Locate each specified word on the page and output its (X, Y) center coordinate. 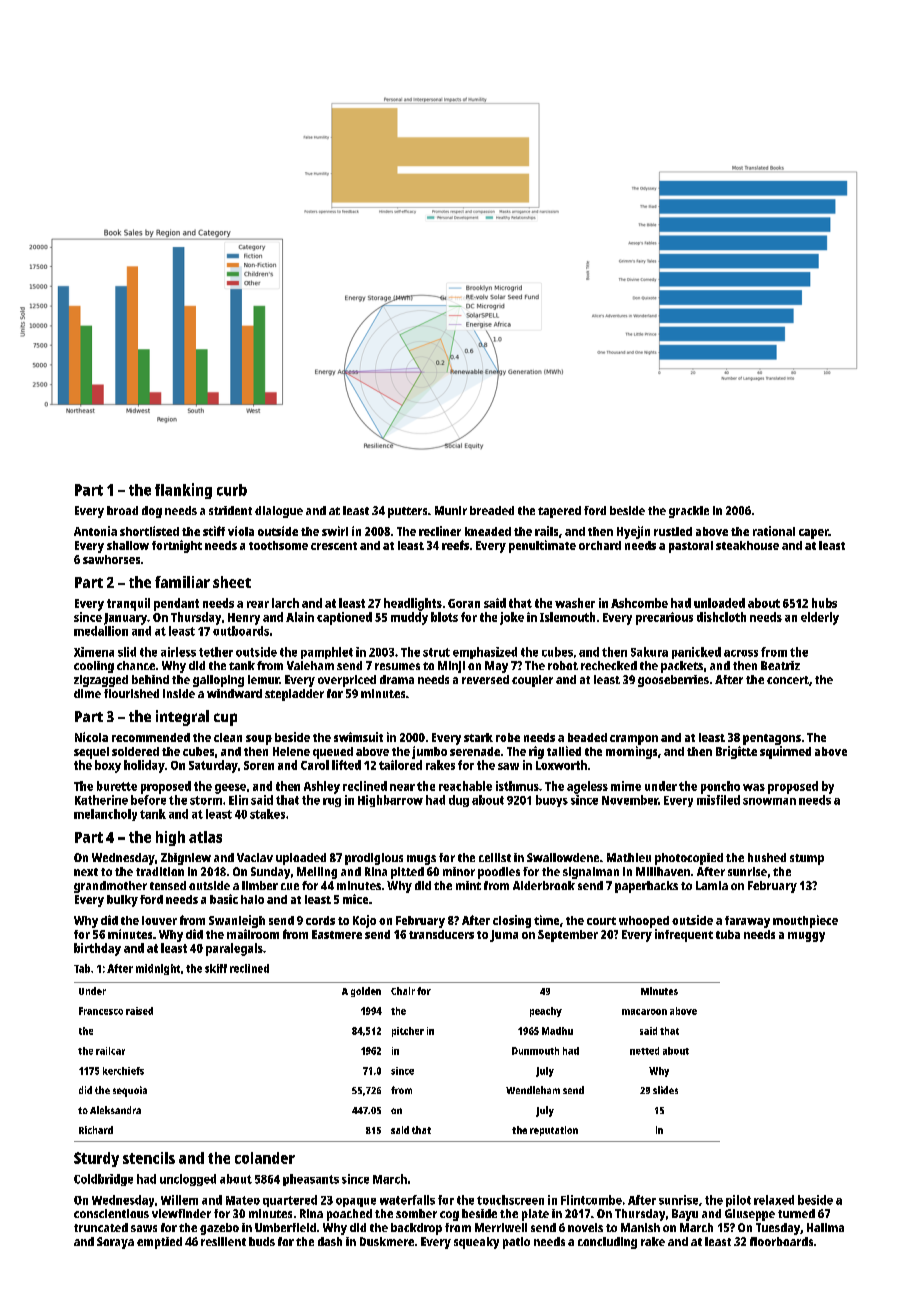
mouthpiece (805, 921)
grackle (689, 512)
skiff (216, 968)
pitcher (408, 1032)
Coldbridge (103, 1180)
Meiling (317, 873)
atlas (205, 837)
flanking (183, 491)
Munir (451, 510)
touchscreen (510, 1200)
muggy (806, 937)
